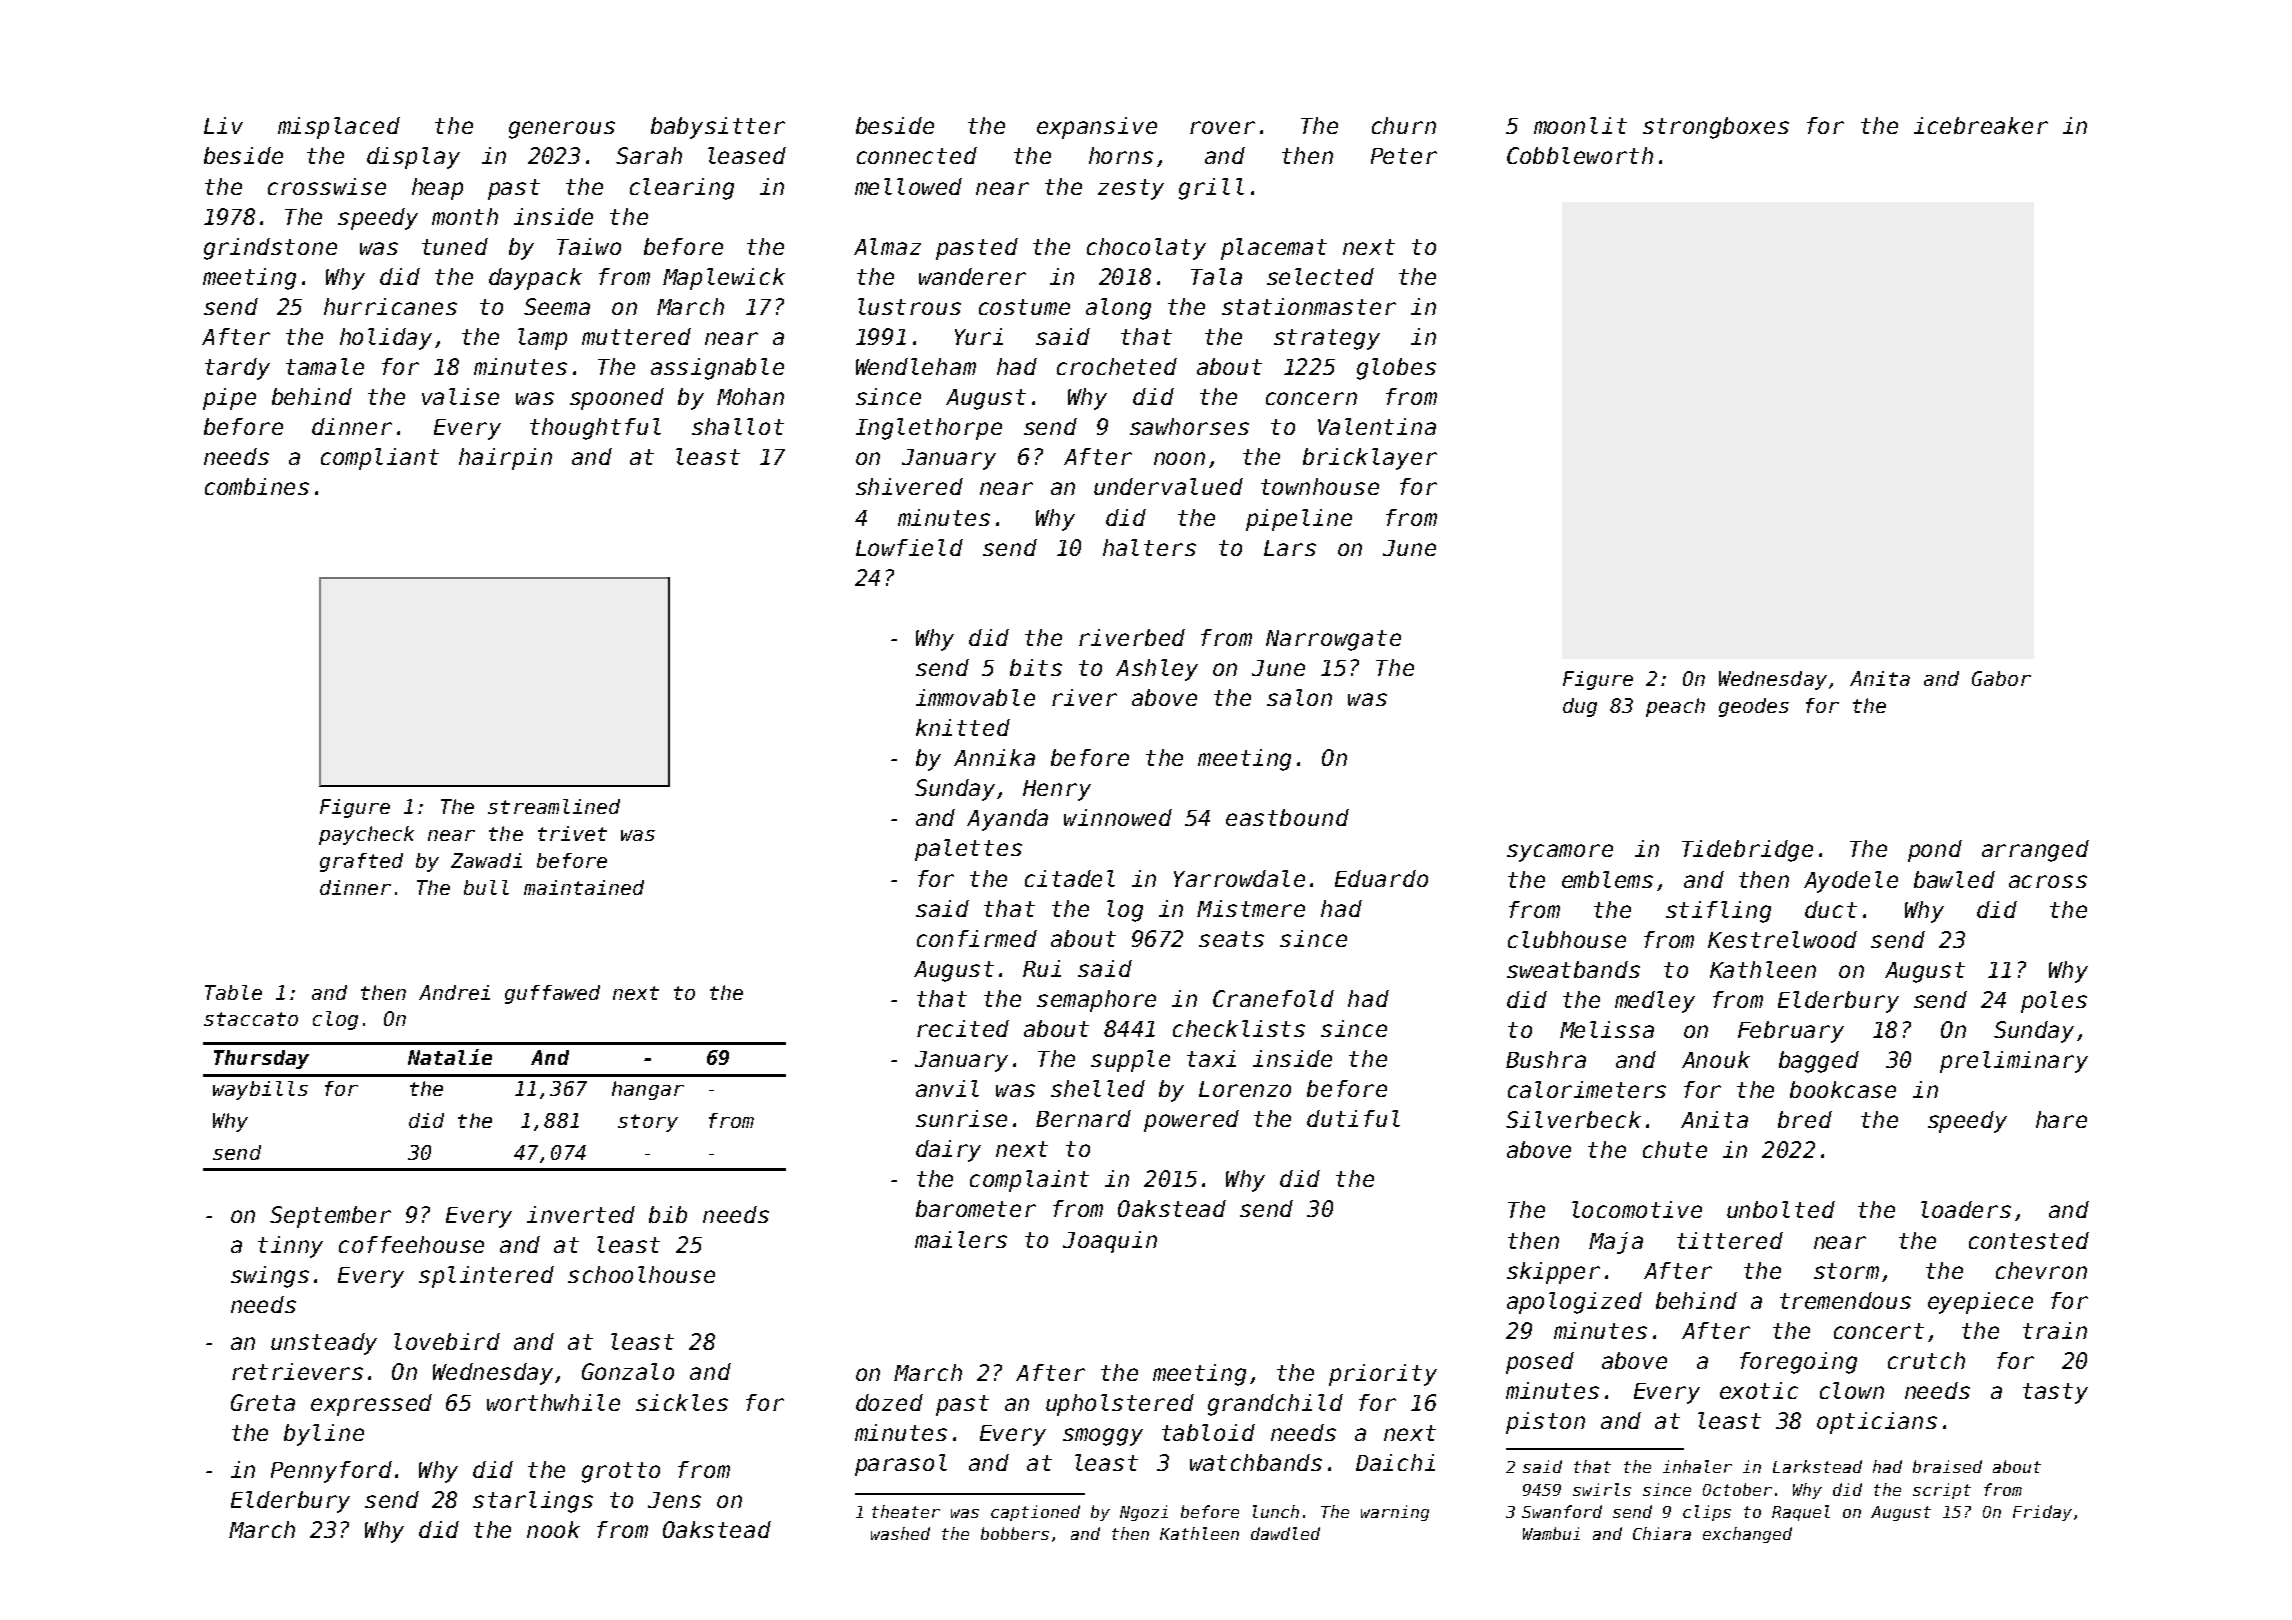  Describe the element at coordinates (2061, 1119) in the screenshot. I see `hare` at that location.
